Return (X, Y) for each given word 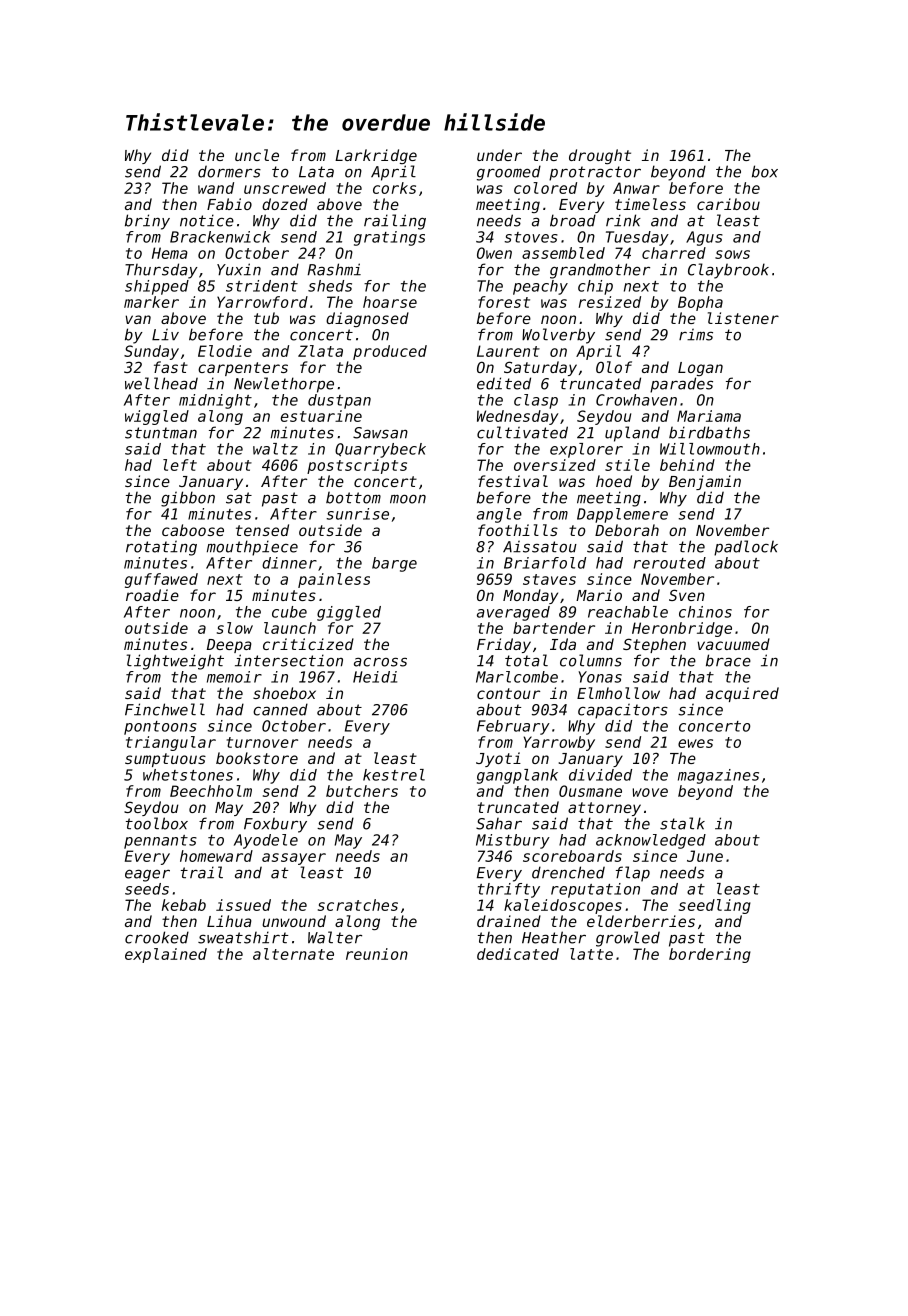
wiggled (157, 417)
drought (600, 156)
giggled (349, 613)
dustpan (339, 401)
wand (216, 188)
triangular (171, 743)
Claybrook (728, 271)
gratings (389, 238)
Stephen (654, 645)
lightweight (175, 662)
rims (696, 335)
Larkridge (376, 156)
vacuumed (733, 644)
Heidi (375, 677)
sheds (330, 286)
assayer (294, 859)
